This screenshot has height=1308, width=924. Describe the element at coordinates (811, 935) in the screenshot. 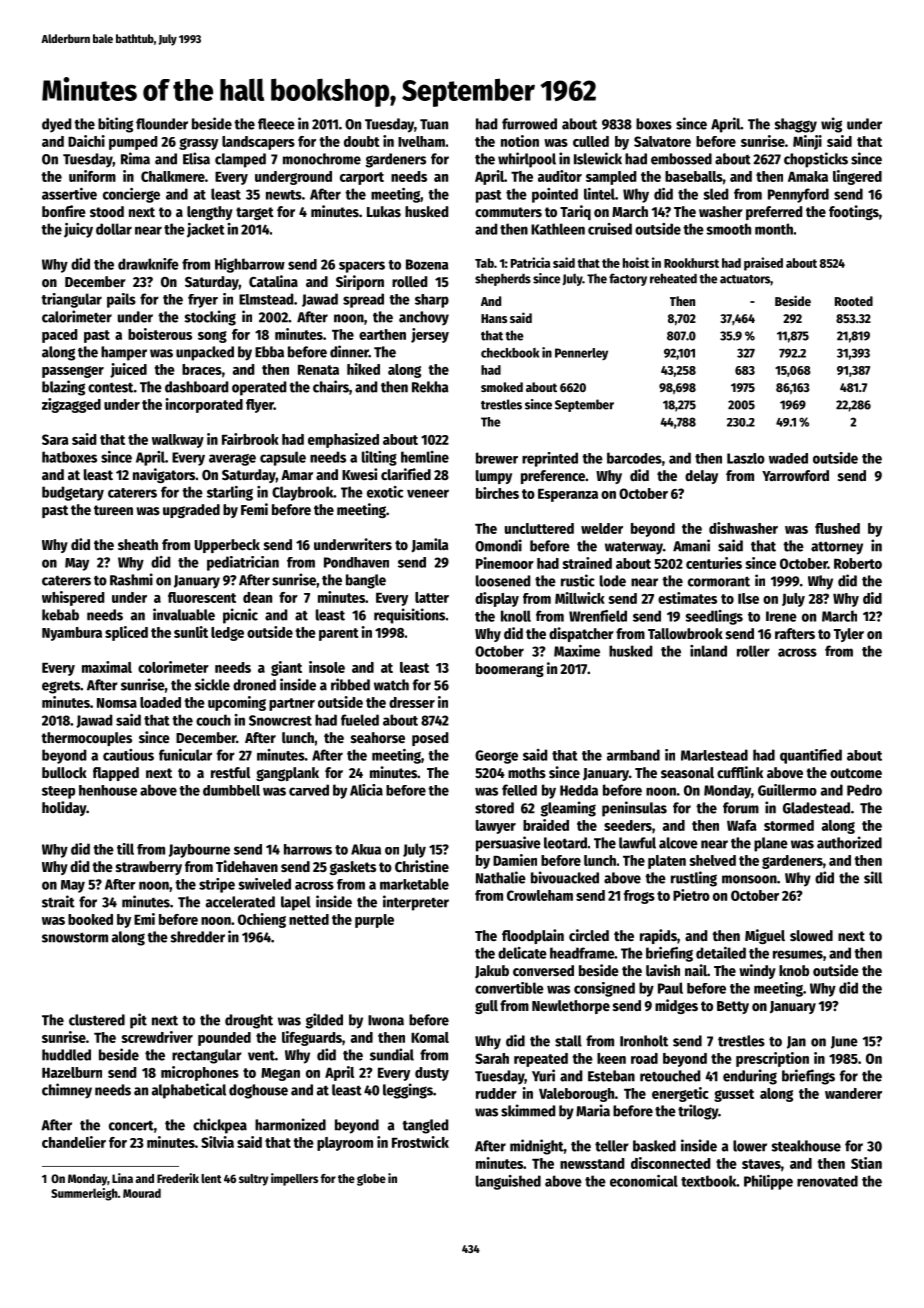

I see `slowed` at that location.
